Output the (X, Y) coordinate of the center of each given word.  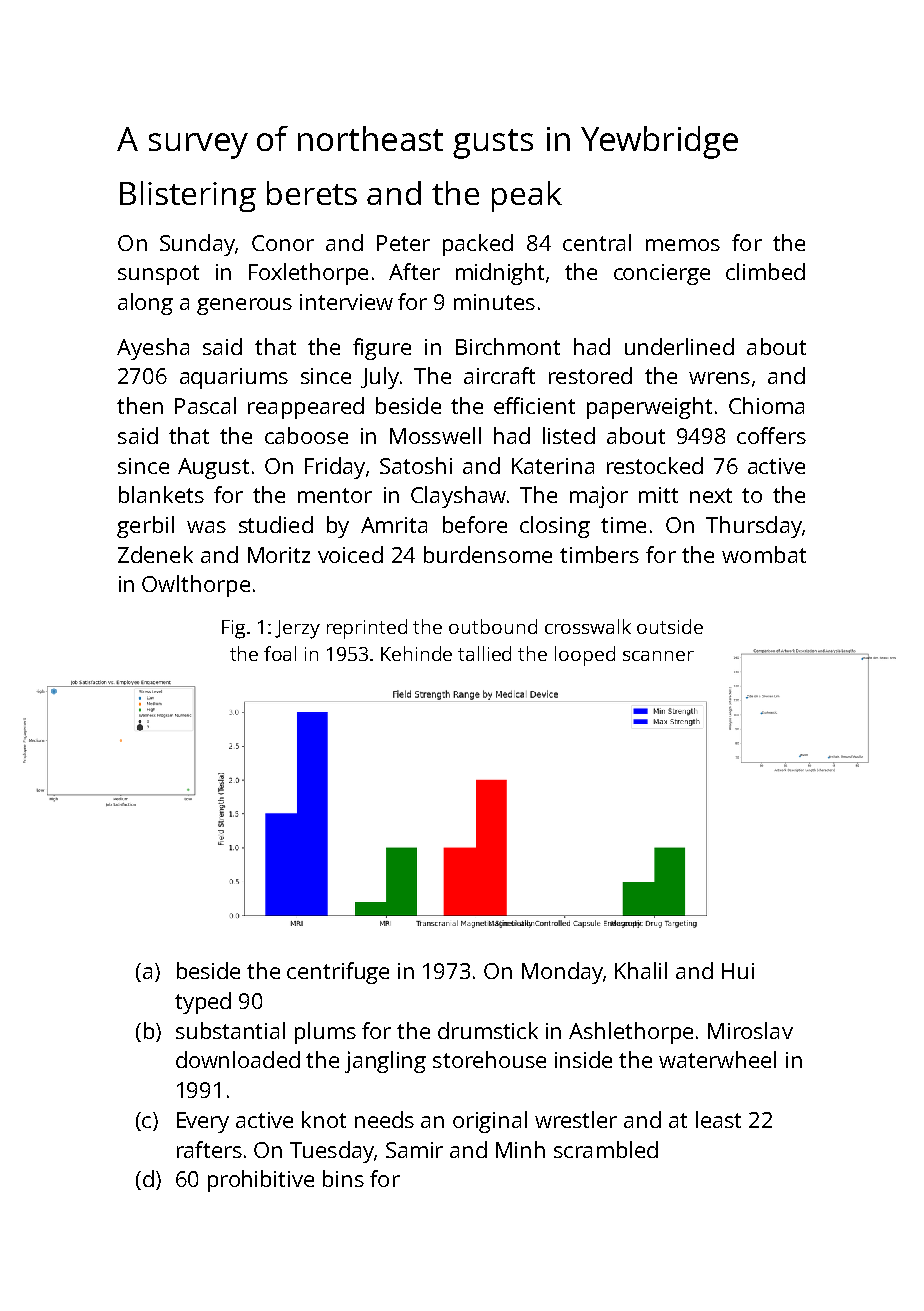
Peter (403, 243)
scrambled (606, 1149)
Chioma (766, 405)
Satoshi (416, 465)
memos (683, 245)
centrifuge (338, 973)
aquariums (234, 378)
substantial (230, 1030)
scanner (658, 656)
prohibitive (261, 1181)
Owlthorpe (196, 586)
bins (343, 1178)
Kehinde (416, 653)
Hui (738, 971)
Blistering (188, 196)
